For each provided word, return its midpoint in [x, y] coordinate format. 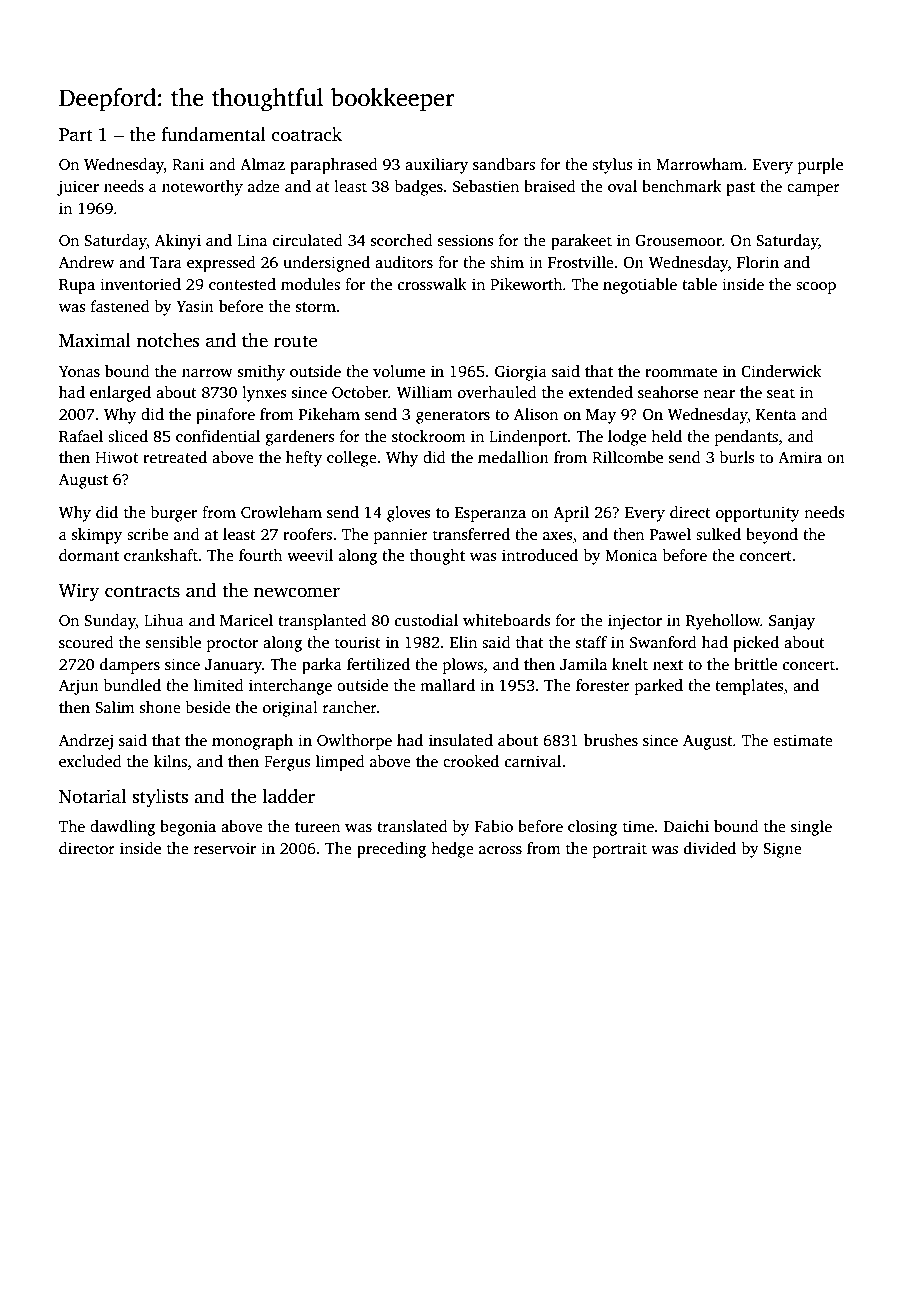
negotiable [640, 286]
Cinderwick [781, 371]
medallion [513, 457]
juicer [78, 188]
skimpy [97, 536]
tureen [317, 827]
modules [310, 284]
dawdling [122, 828]
